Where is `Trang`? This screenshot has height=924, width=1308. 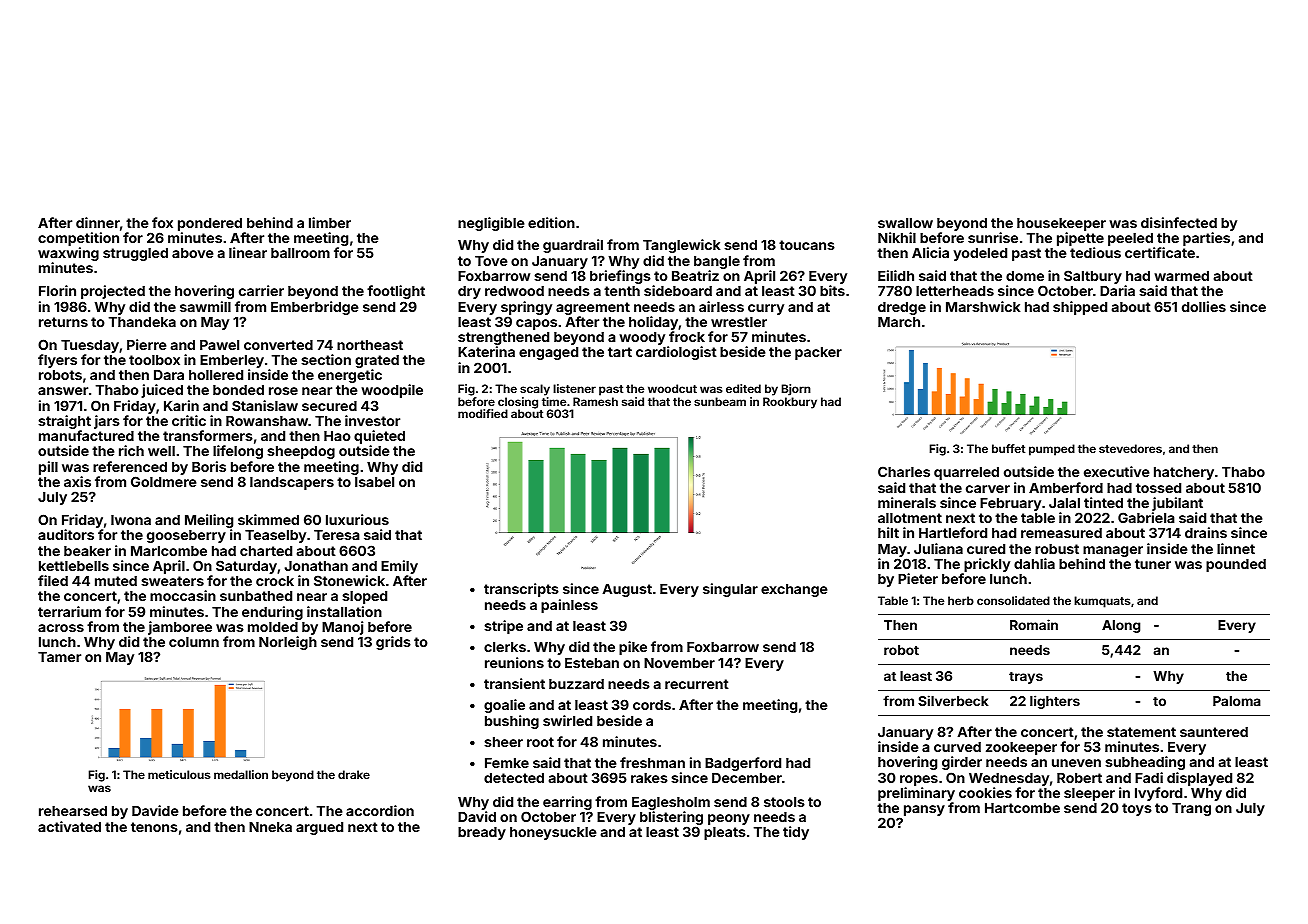
Trang is located at coordinates (1191, 809).
